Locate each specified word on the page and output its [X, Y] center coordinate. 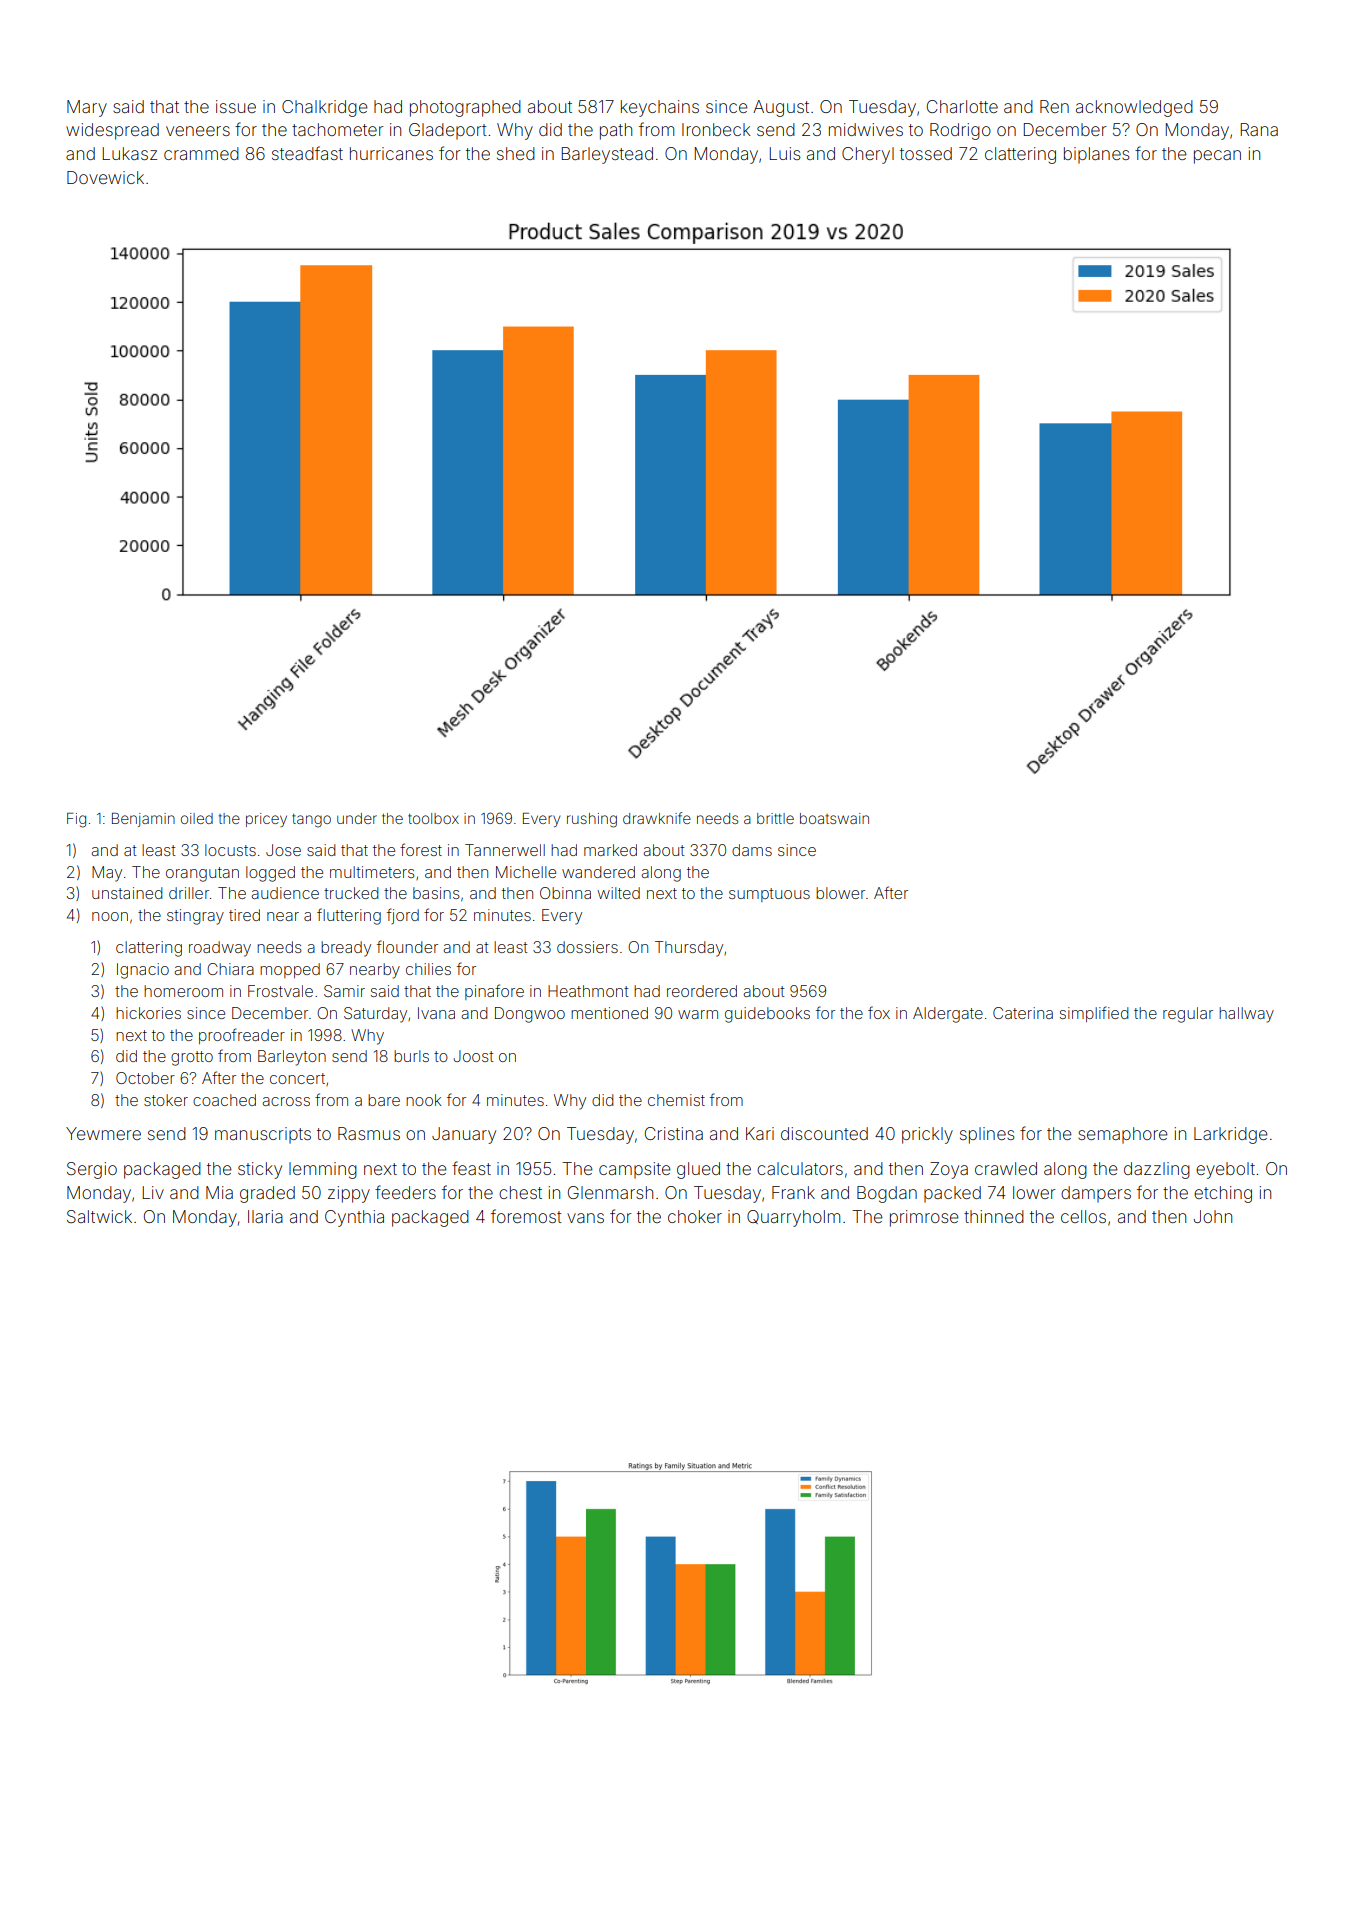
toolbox [433, 818]
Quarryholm [793, 1218]
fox [879, 1012]
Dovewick [105, 177]
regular [1188, 1015]
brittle [775, 818]
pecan [1217, 157]
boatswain [834, 818]
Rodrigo [960, 131]
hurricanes [391, 153]
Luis [785, 153]
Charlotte [962, 106]
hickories [148, 1013]
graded [267, 1194]
